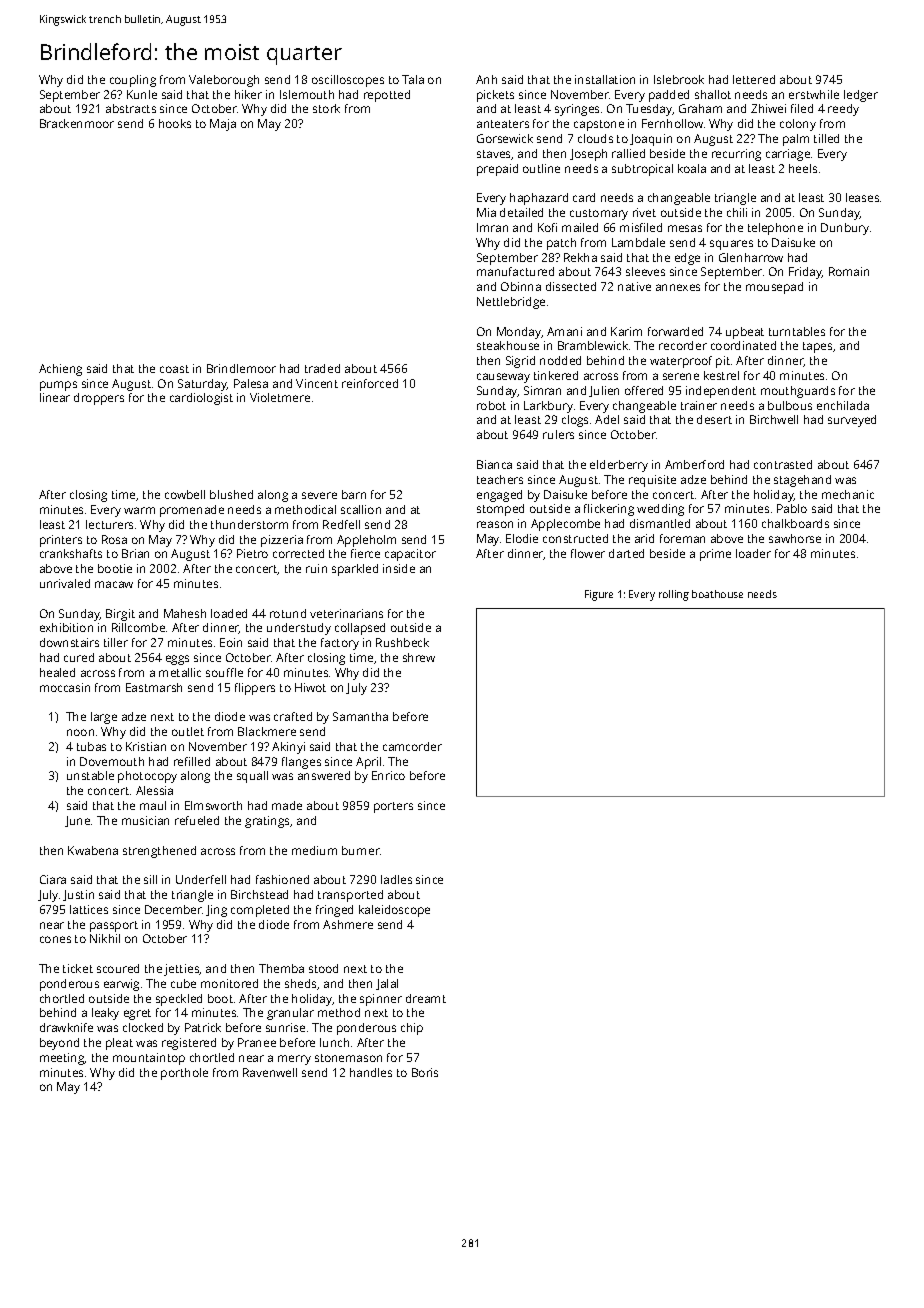 The height and width of the screenshot is (1308, 924). What do you see at coordinates (118, 968) in the screenshot?
I see `scoured` at bounding box center [118, 968].
